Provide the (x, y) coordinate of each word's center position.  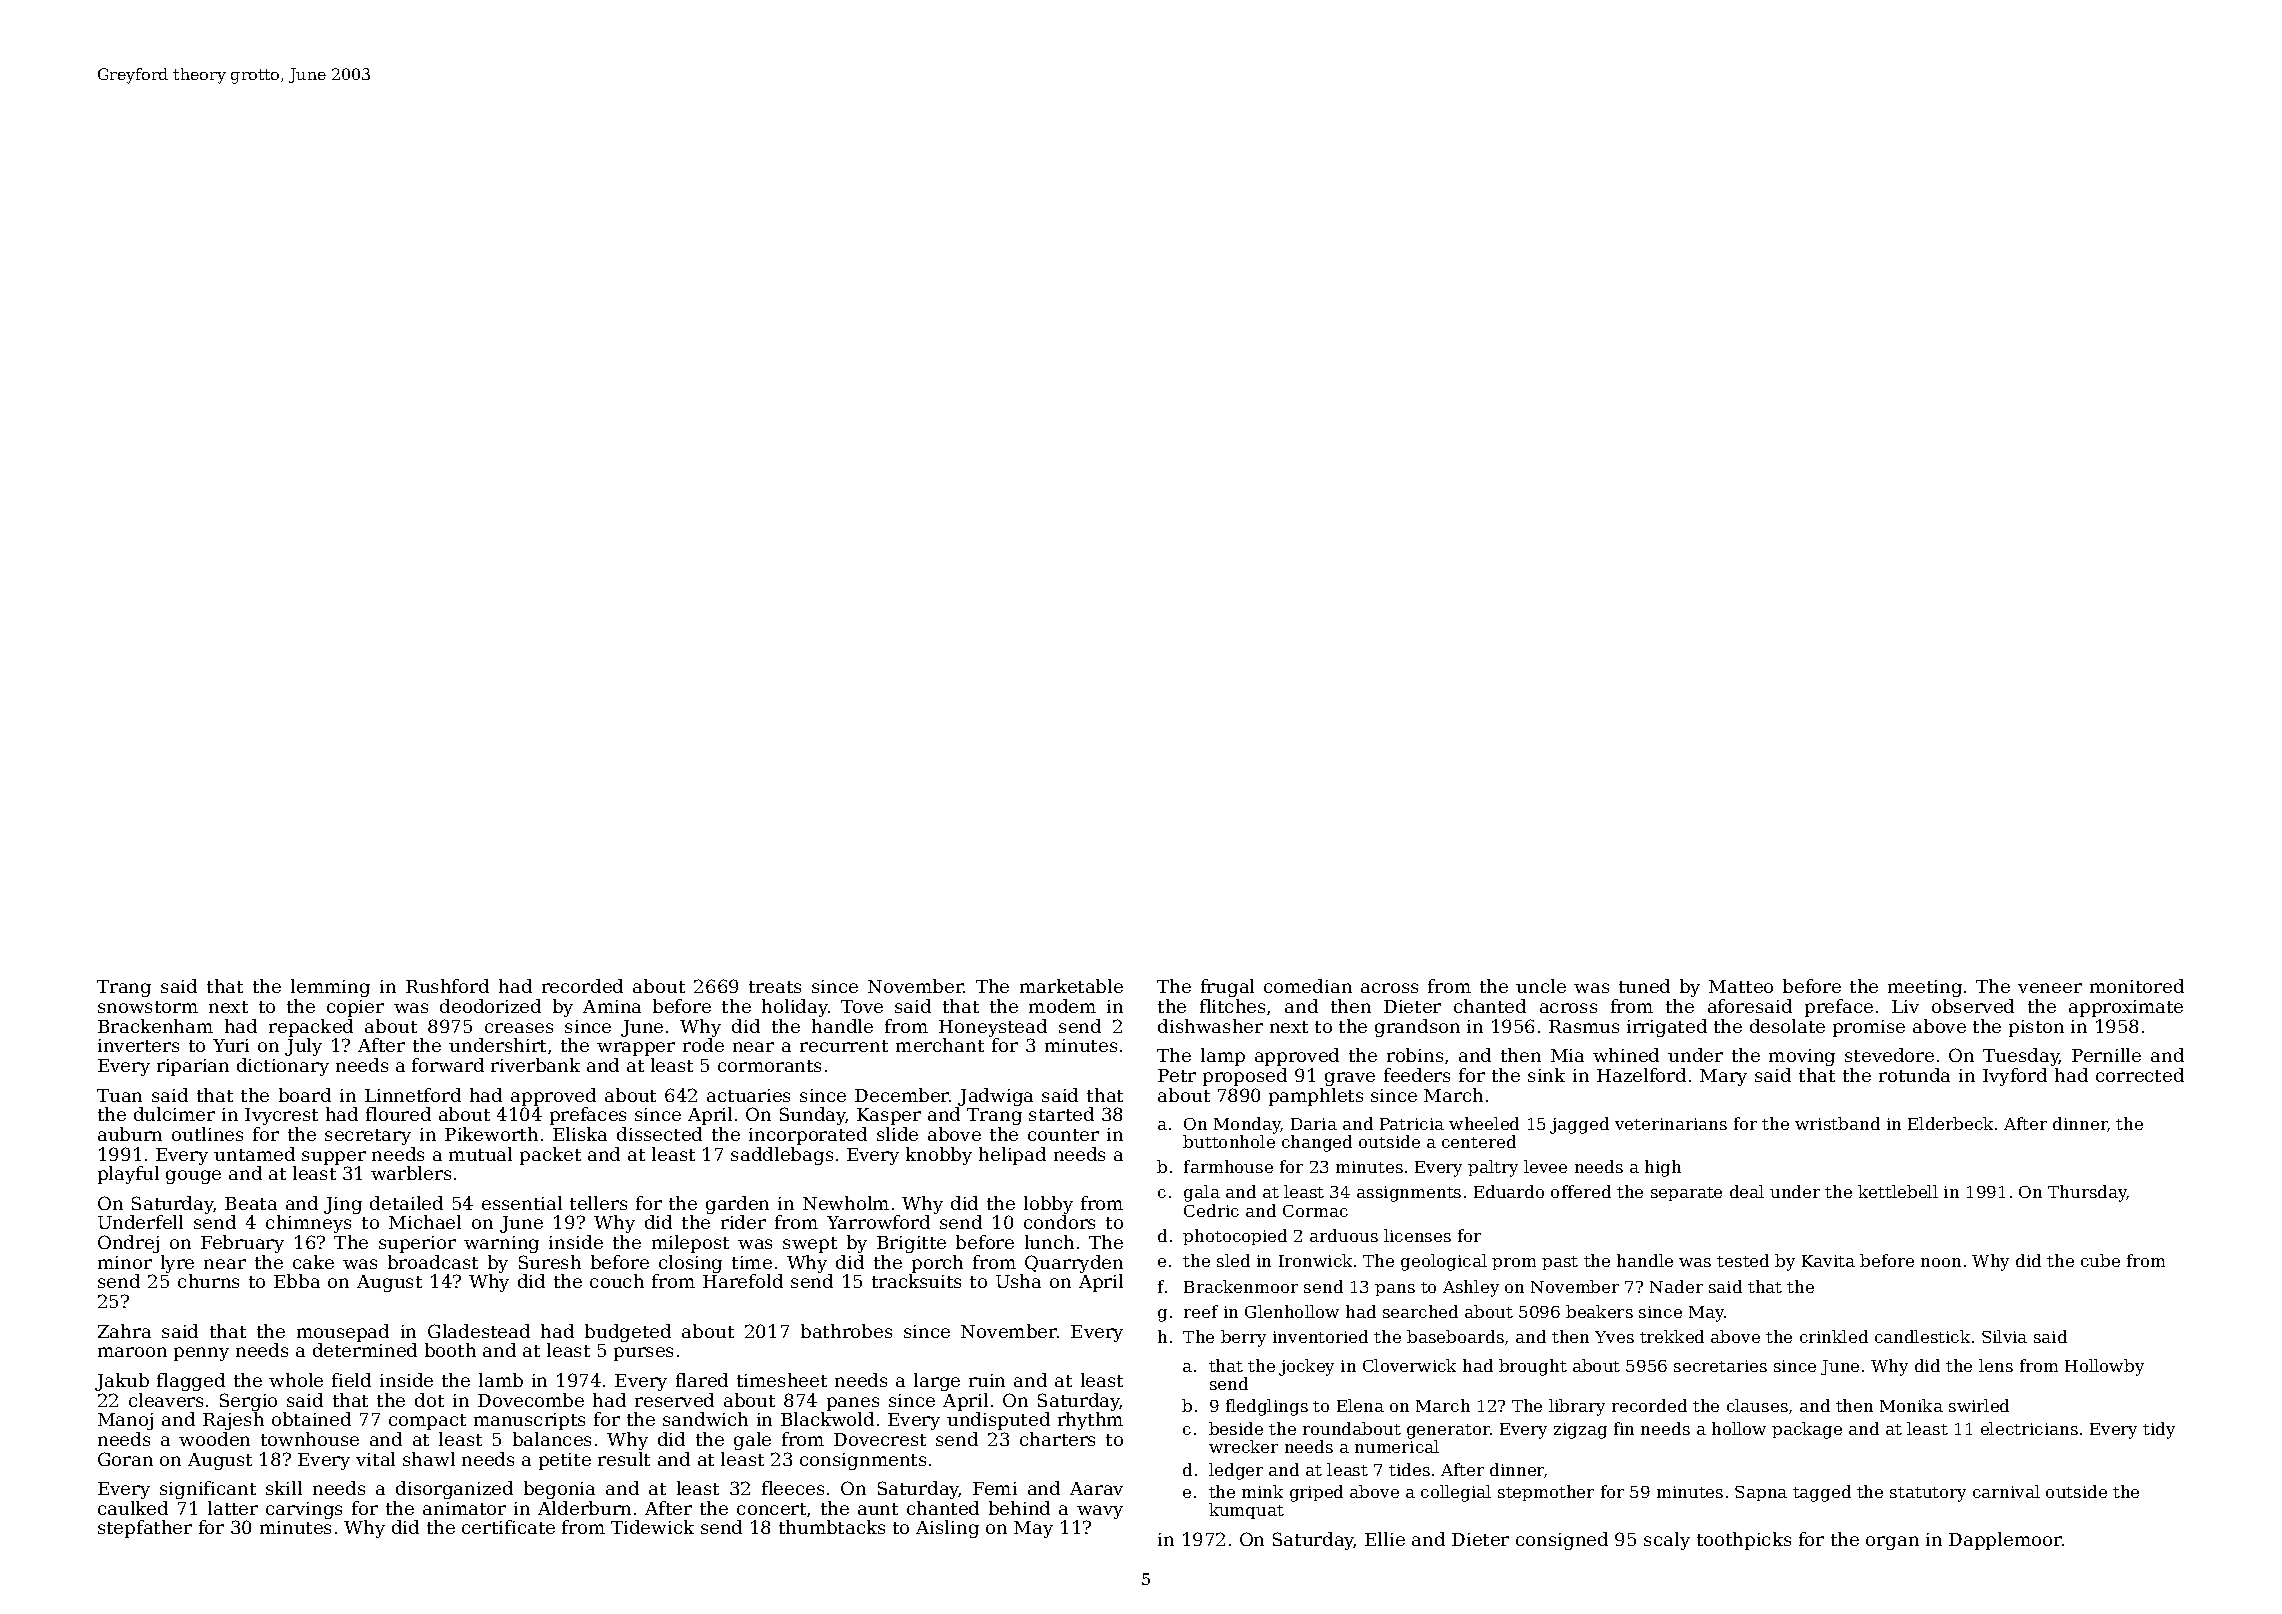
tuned (1644, 986)
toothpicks (1744, 1541)
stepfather (145, 1529)
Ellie (1385, 1539)
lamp (1223, 1057)
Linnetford (413, 1095)
